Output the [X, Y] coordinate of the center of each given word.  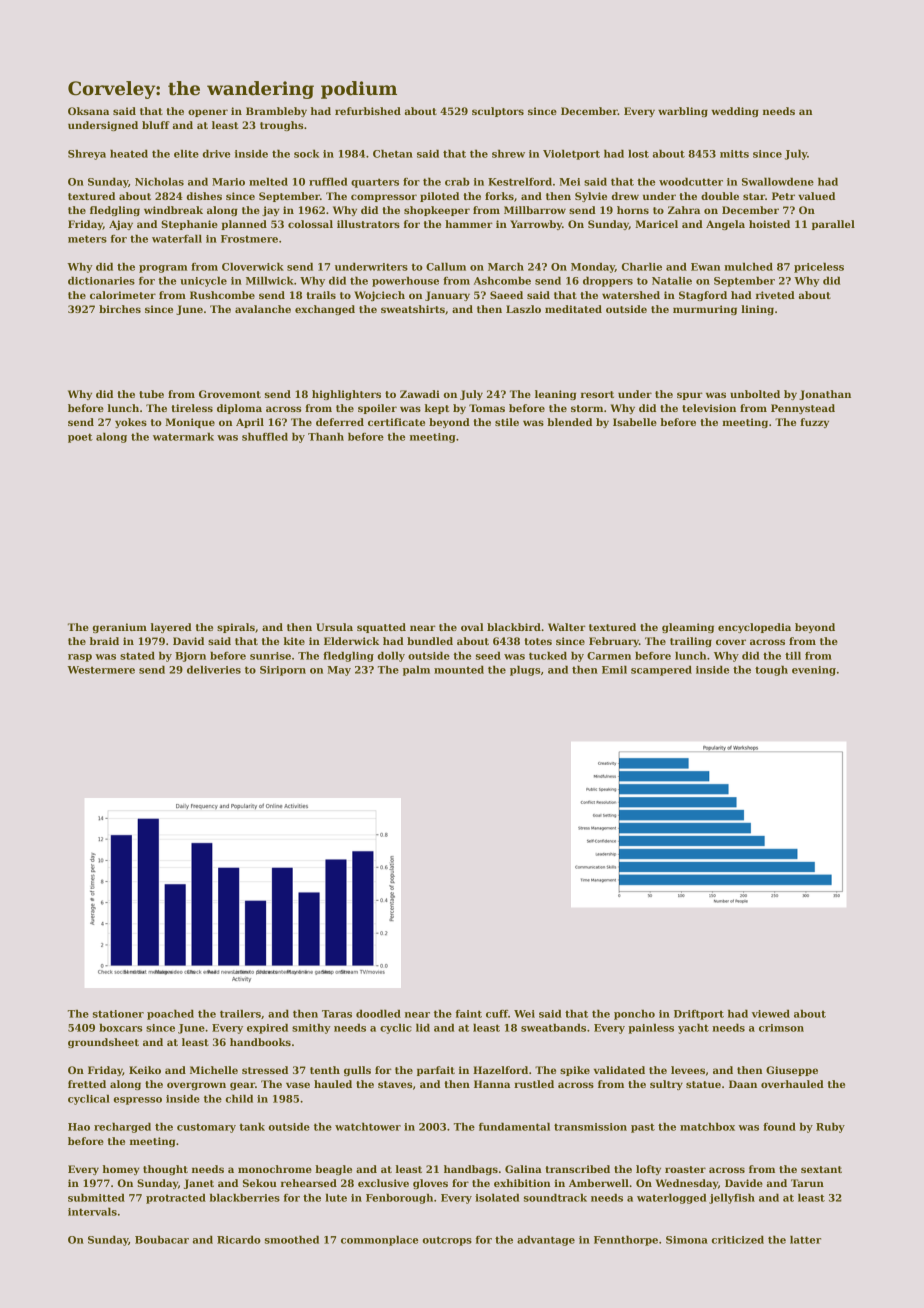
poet [80, 438]
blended [569, 422]
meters [87, 239]
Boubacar [162, 1239]
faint [469, 1014]
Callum [446, 266]
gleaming [688, 628]
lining [757, 310]
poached [170, 1014]
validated [619, 1070]
